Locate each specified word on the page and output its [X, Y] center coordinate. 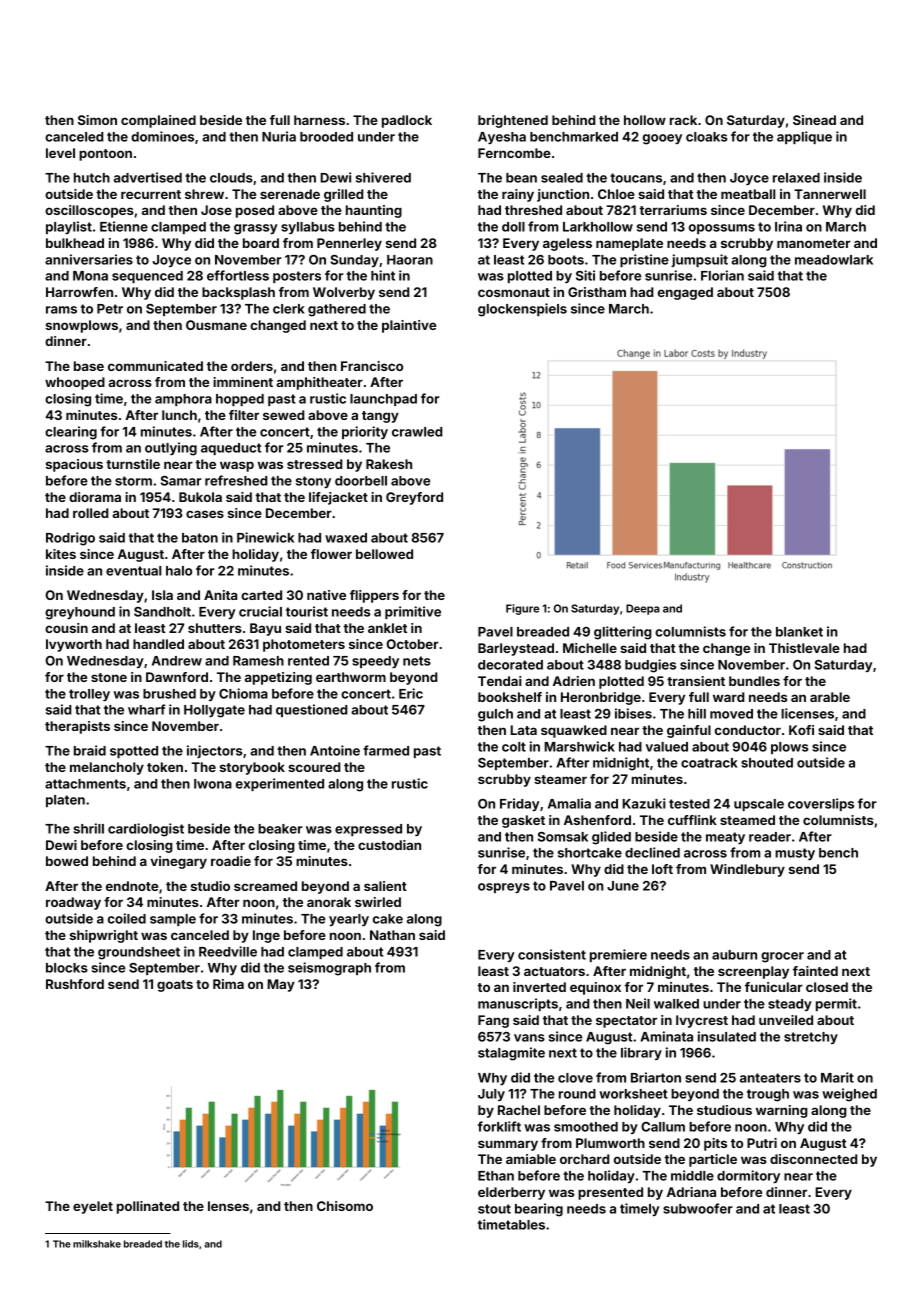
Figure [522, 609]
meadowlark [834, 260]
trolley [89, 695]
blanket [799, 632]
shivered [383, 177]
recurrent [151, 194]
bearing [539, 1210]
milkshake [97, 1244]
